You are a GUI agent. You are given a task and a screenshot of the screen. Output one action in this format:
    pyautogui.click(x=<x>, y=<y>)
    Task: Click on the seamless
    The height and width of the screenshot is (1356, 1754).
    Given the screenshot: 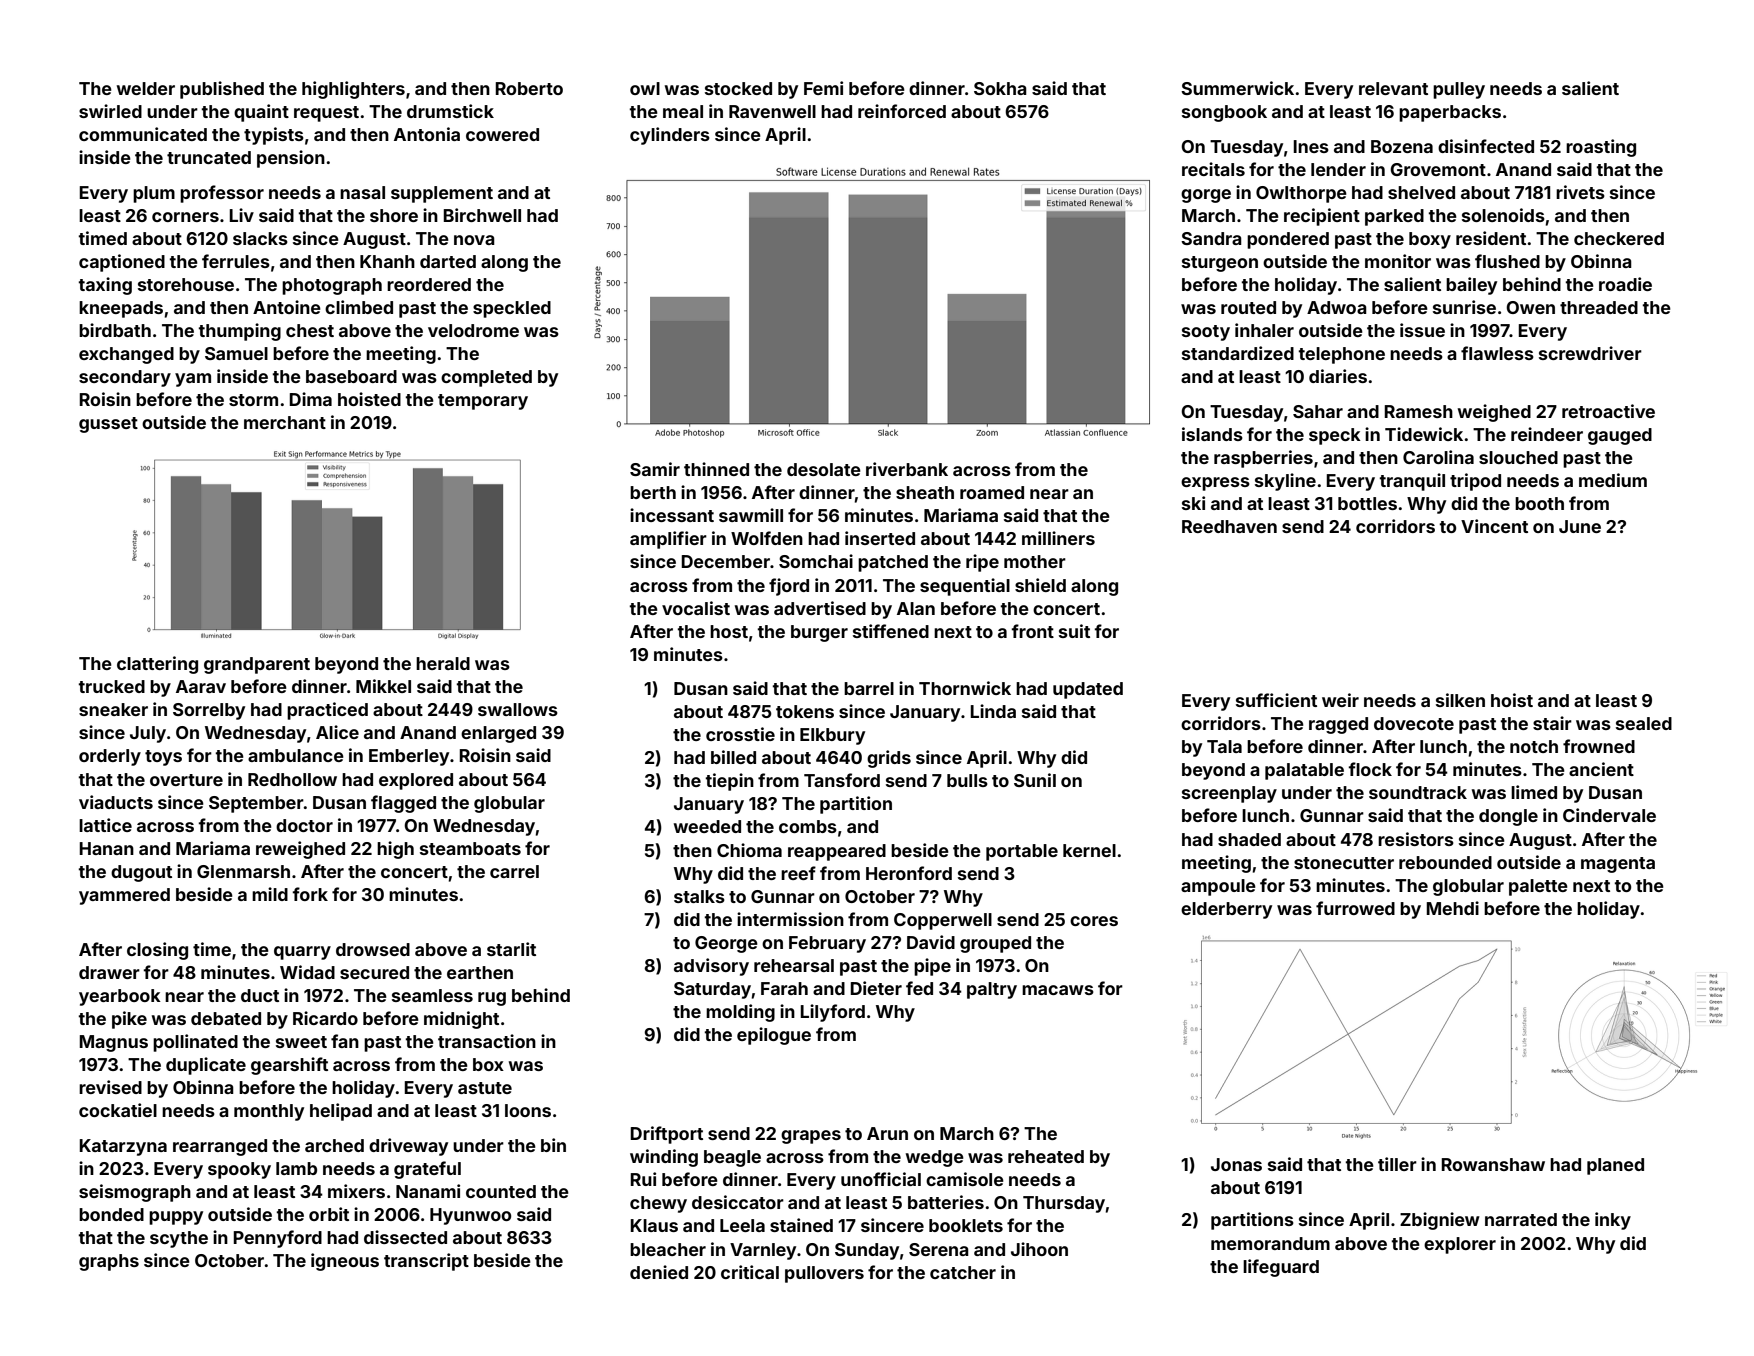 What is the action you would take?
    pyautogui.click(x=432, y=995)
